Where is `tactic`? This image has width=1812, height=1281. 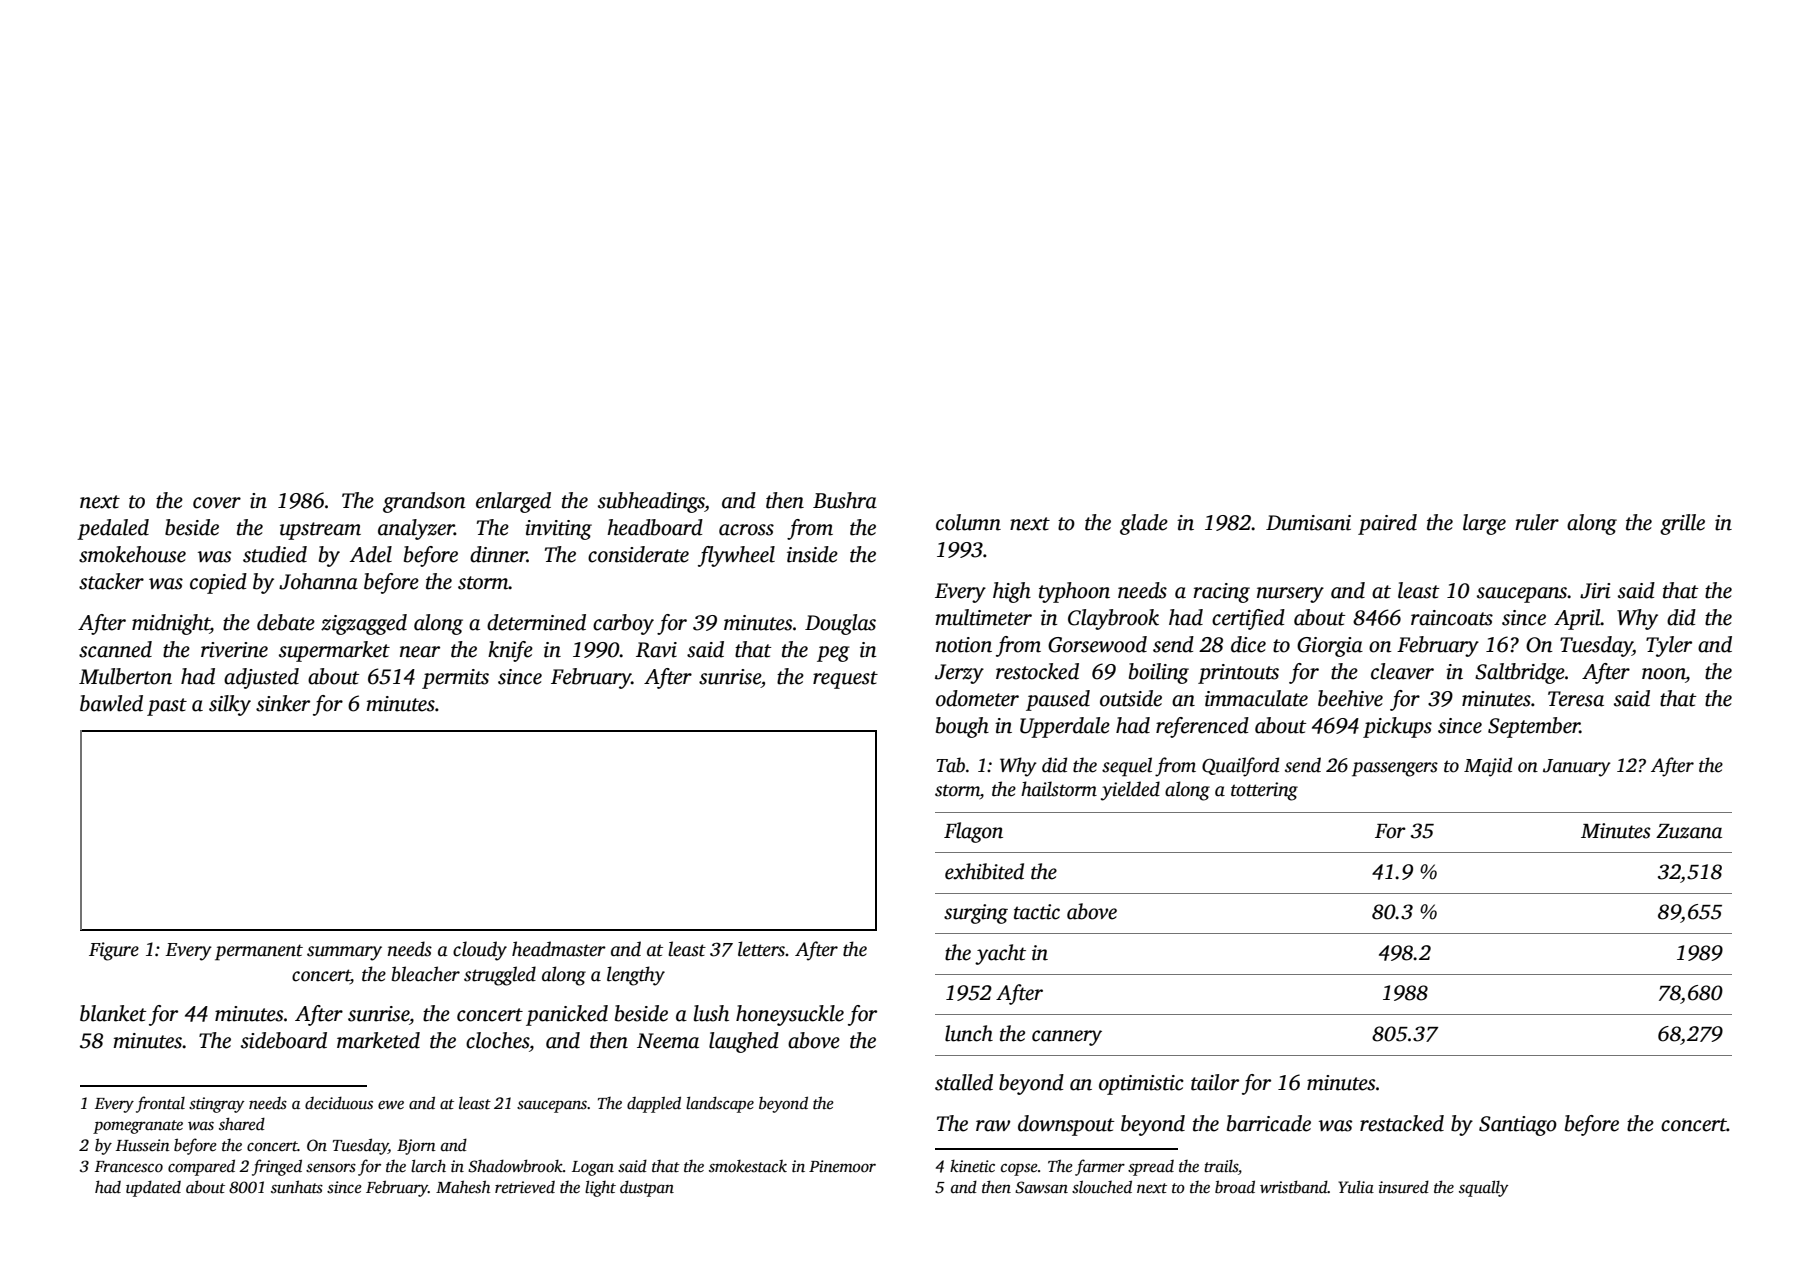 tactic is located at coordinates (1037, 912).
